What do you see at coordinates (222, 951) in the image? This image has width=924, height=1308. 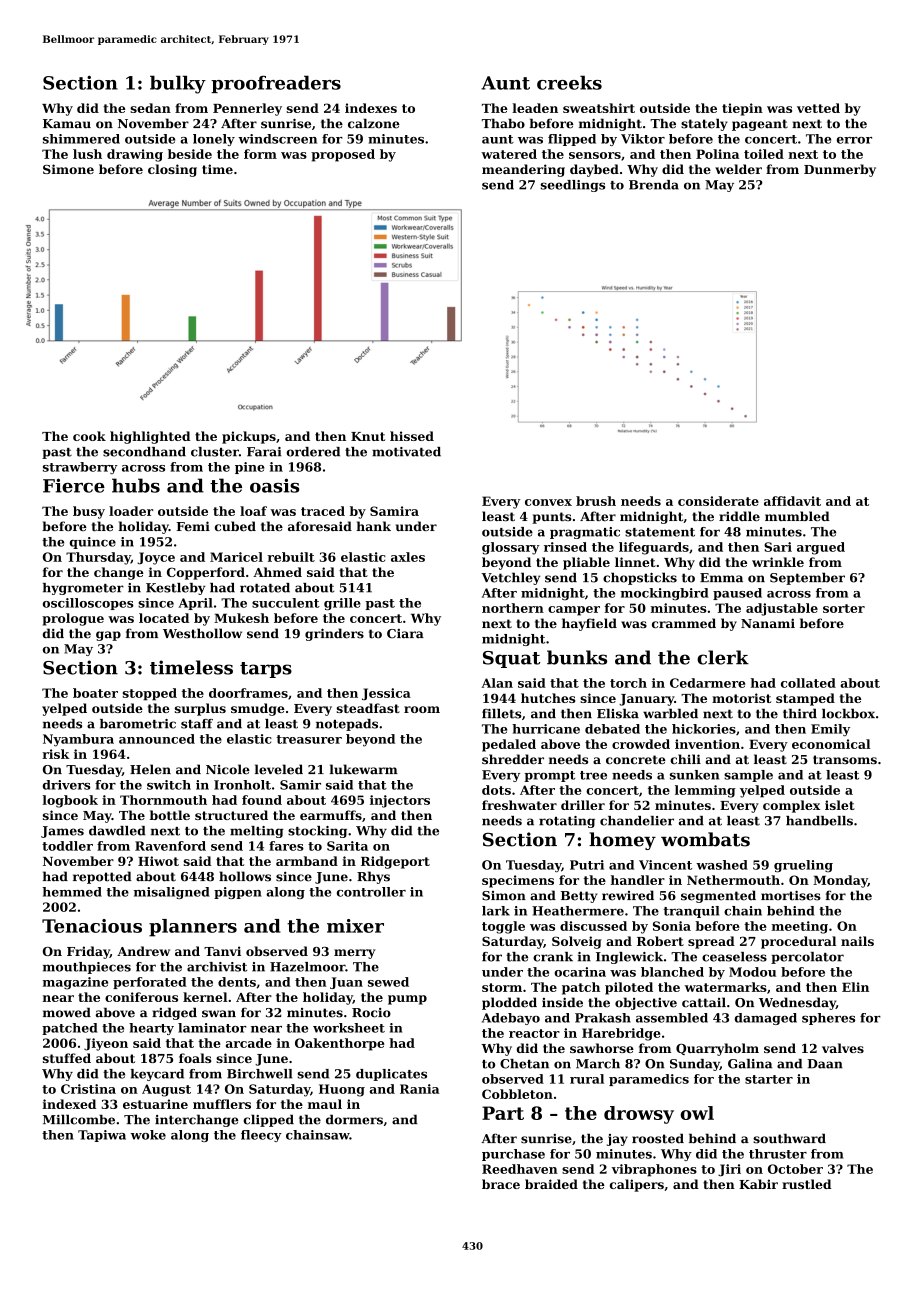 I see `Tanvi` at bounding box center [222, 951].
